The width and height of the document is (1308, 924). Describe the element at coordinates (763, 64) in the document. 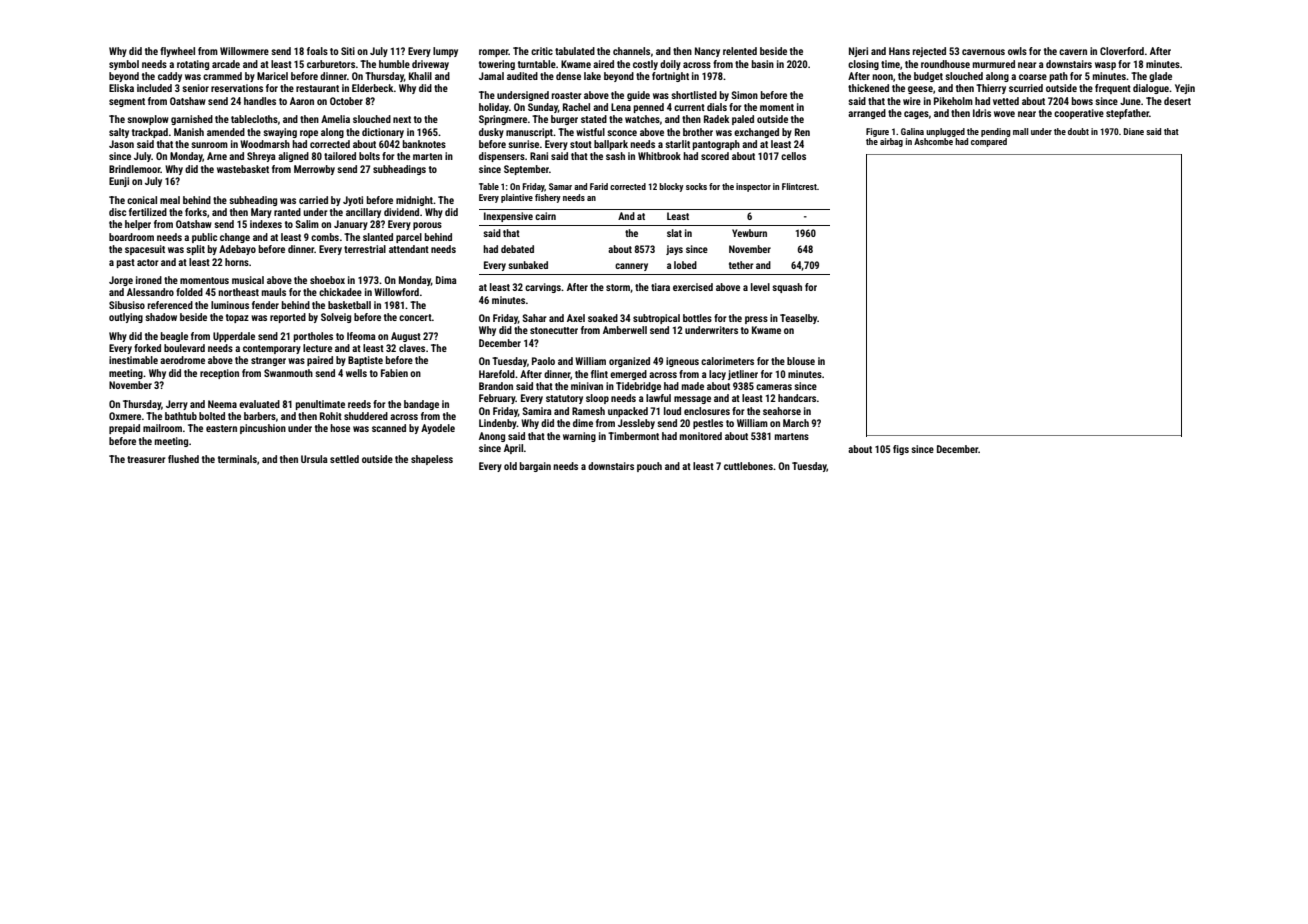

I see `basin` at that location.
